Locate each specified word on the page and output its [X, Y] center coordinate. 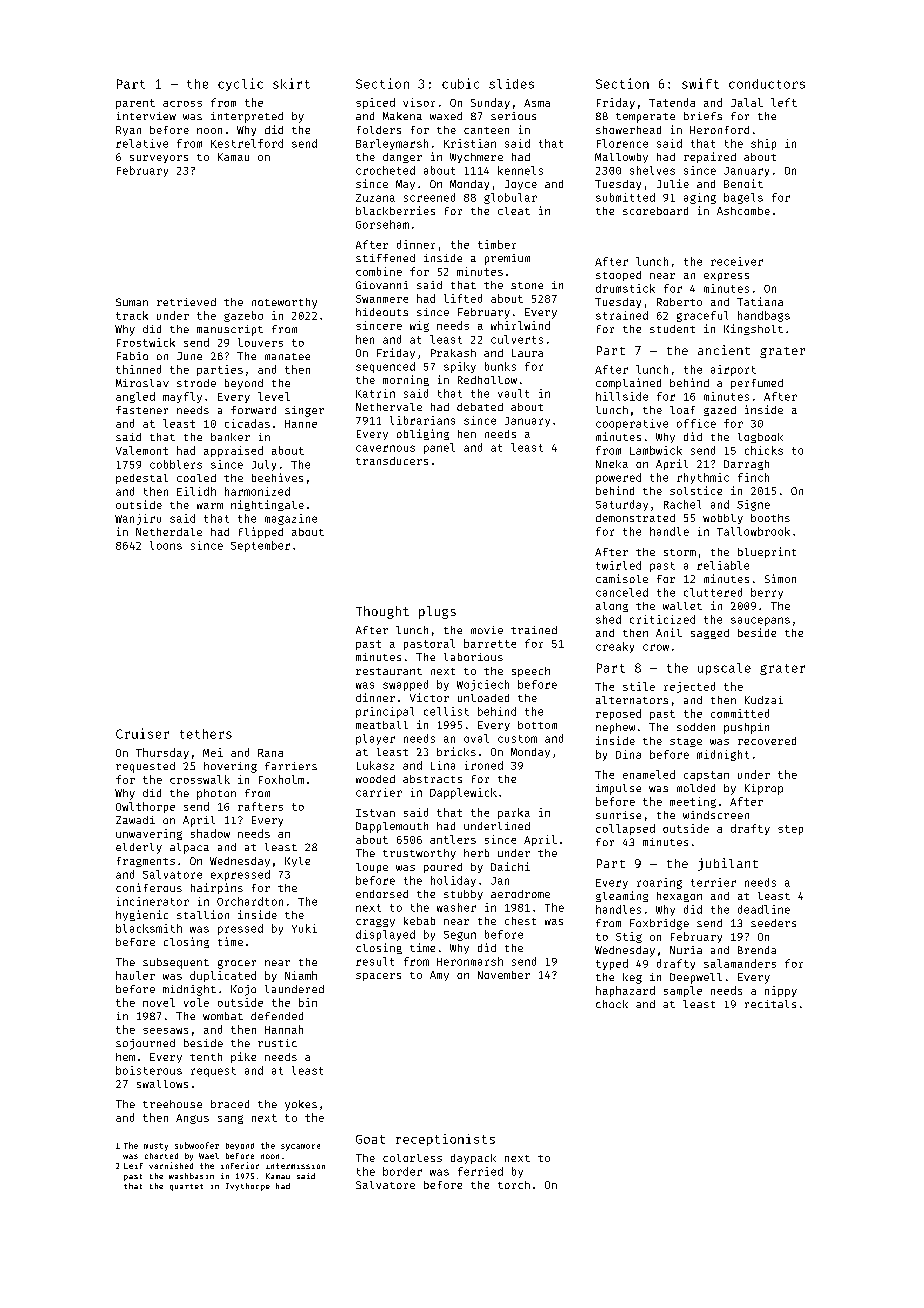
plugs [437, 612]
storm [680, 552]
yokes [301, 1105]
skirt [291, 83]
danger [402, 158]
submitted [625, 197]
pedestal [142, 479]
